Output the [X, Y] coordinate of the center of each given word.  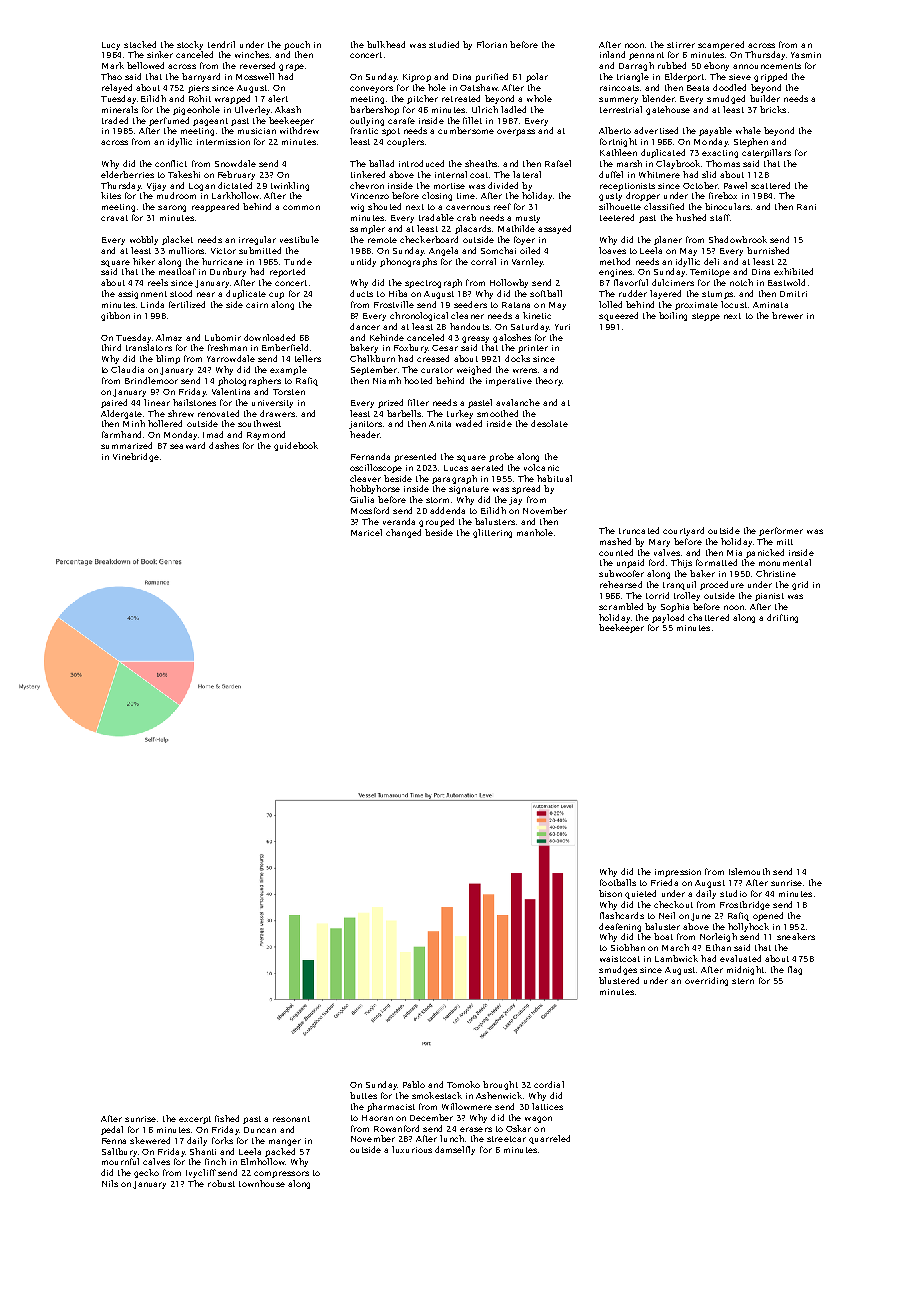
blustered [619, 980]
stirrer [681, 45]
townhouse [262, 1183]
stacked [140, 44]
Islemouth [749, 871]
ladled [513, 109]
